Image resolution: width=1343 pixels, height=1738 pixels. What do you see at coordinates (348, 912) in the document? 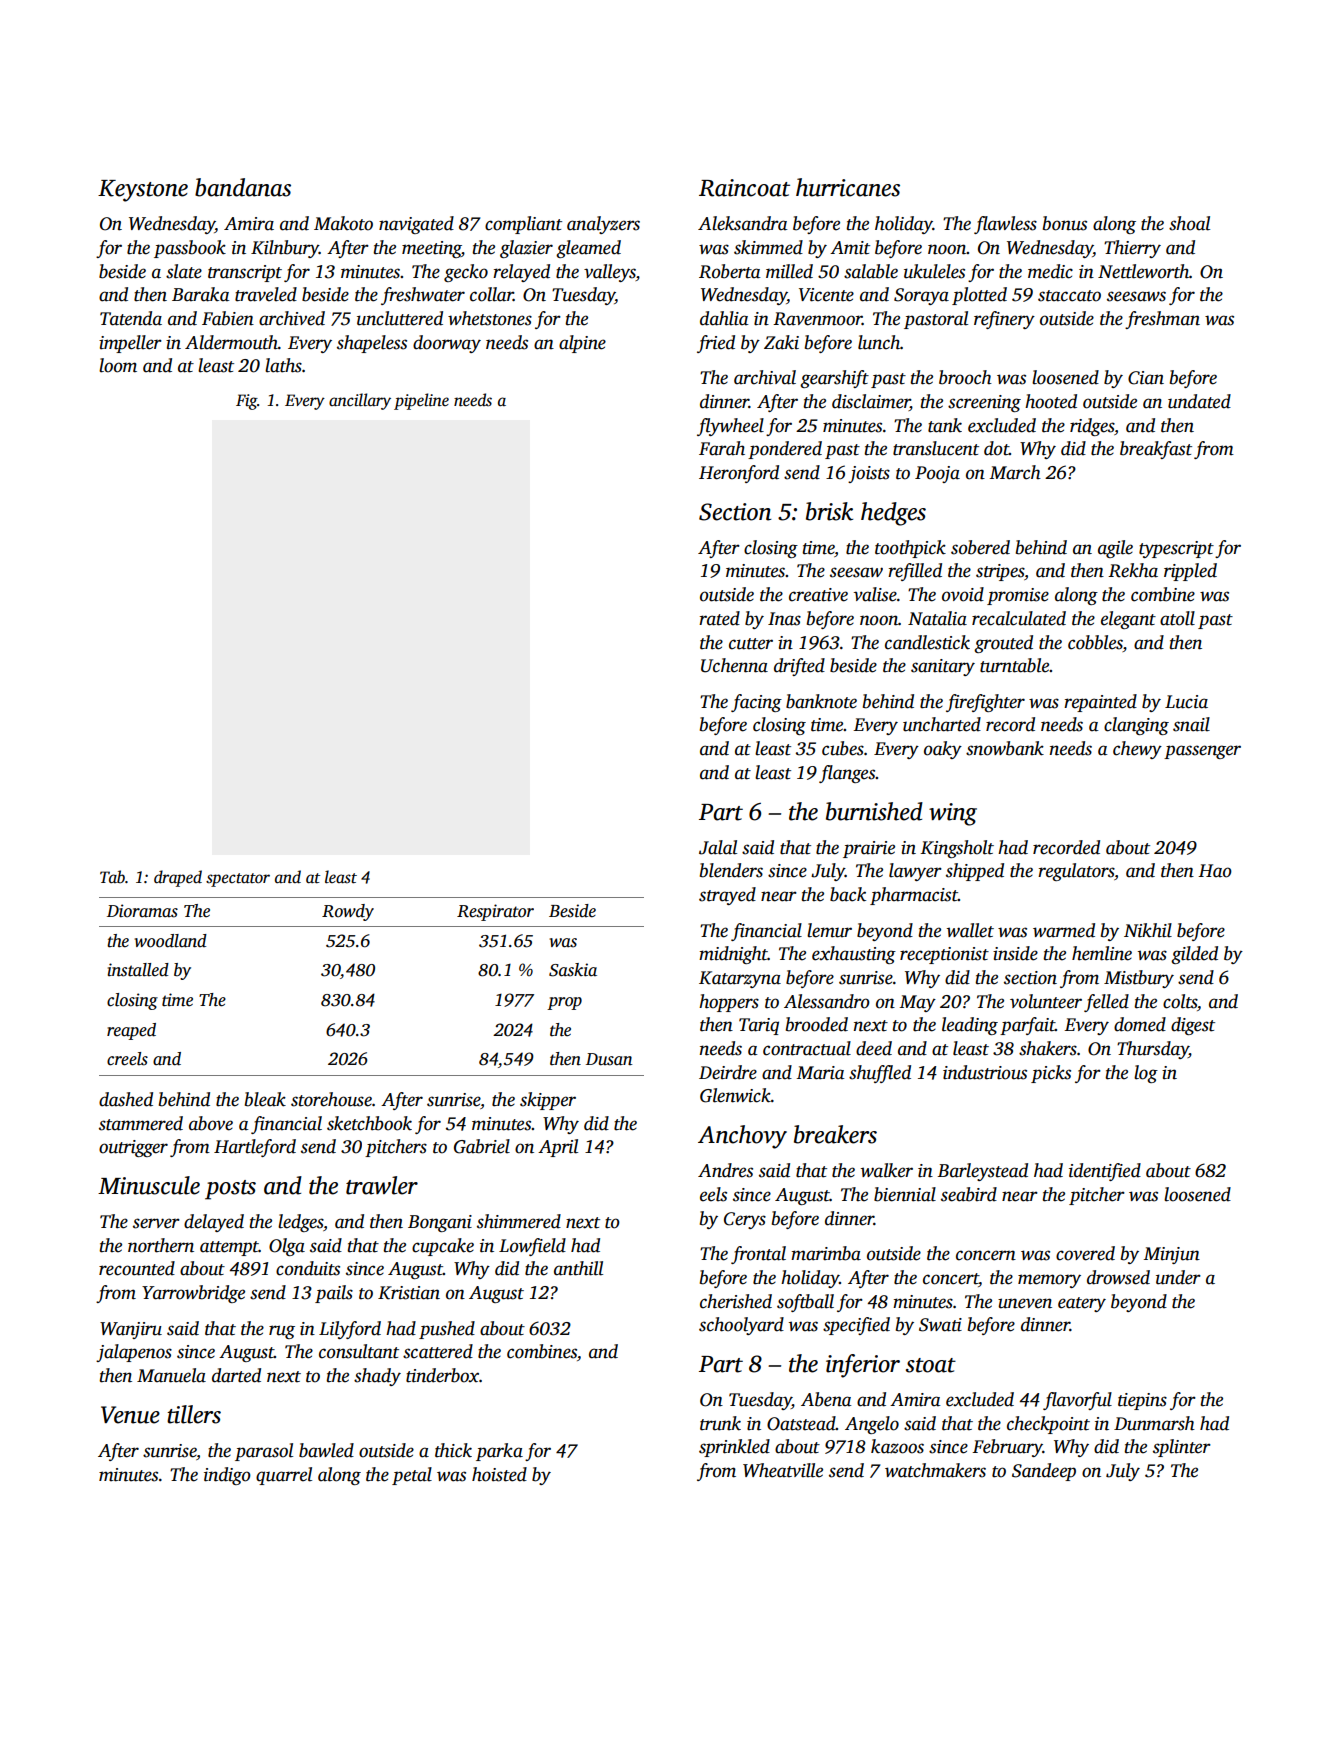
I see `Rowdy` at bounding box center [348, 912].
